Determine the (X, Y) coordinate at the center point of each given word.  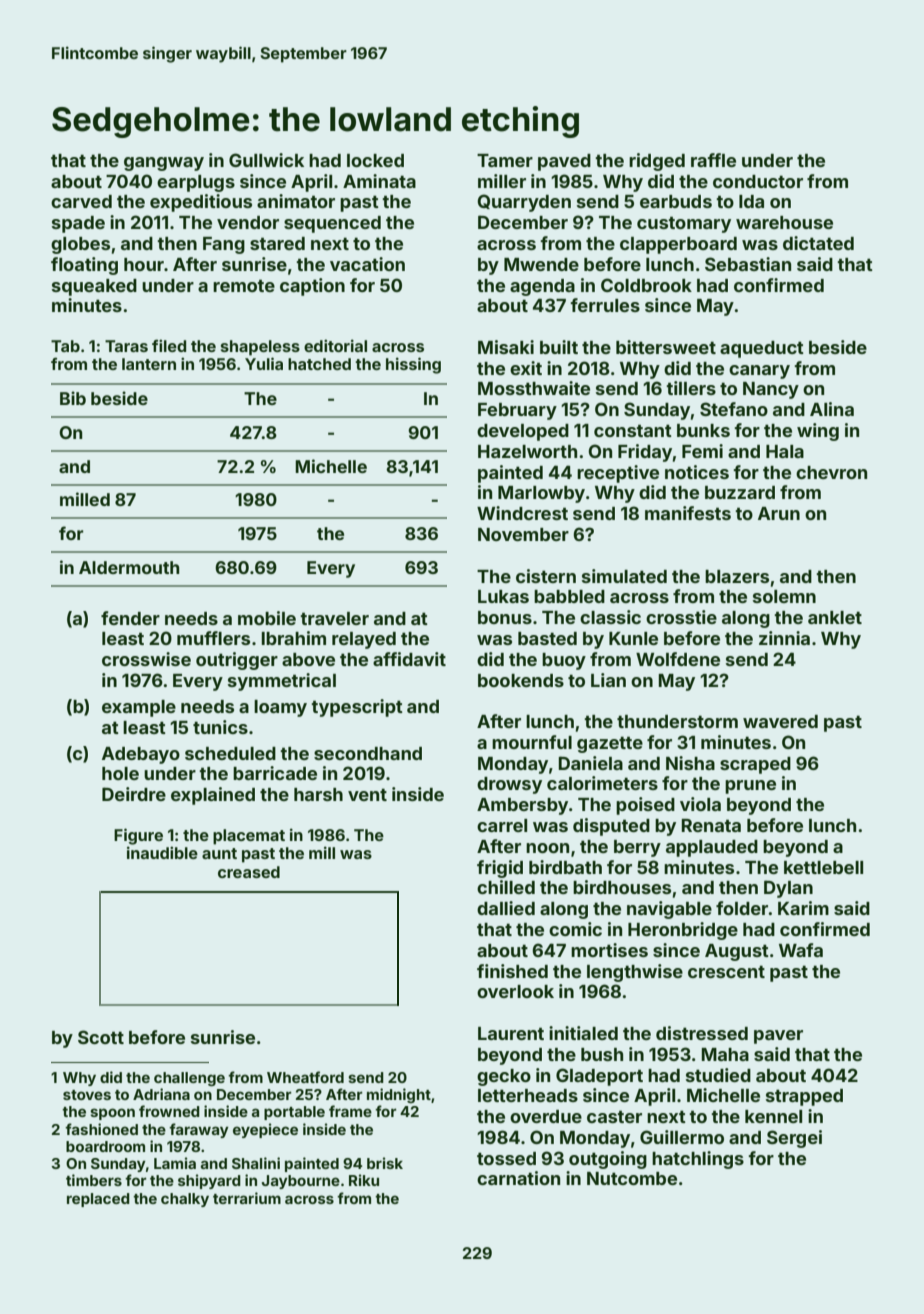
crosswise (146, 659)
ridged (657, 162)
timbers (94, 1180)
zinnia (784, 638)
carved (81, 201)
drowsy (509, 785)
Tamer (505, 160)
